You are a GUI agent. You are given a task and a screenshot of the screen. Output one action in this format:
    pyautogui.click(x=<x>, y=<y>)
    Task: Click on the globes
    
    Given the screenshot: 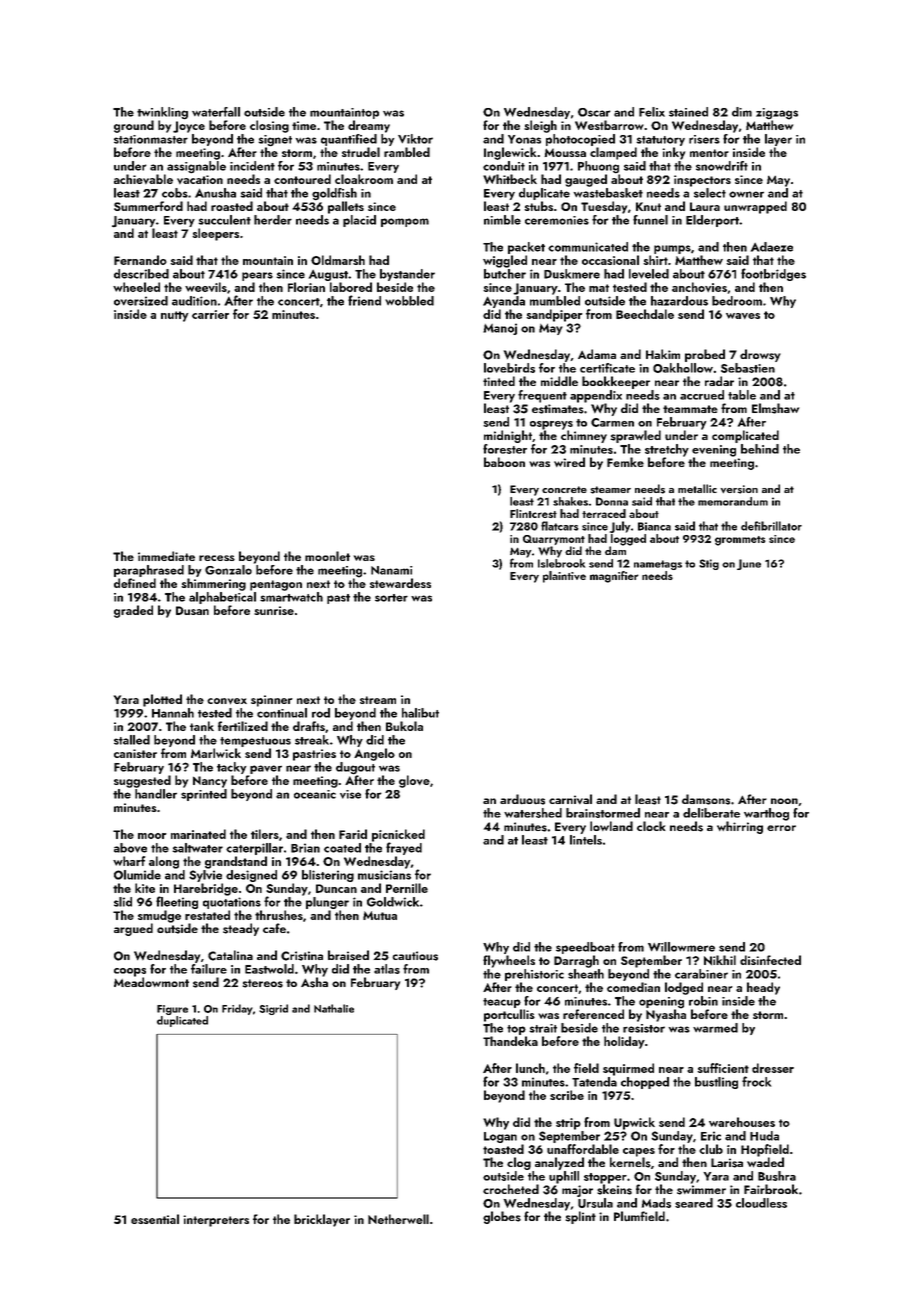 What is the action you would take?
    pyautogui.click(x=502, y=1217)
